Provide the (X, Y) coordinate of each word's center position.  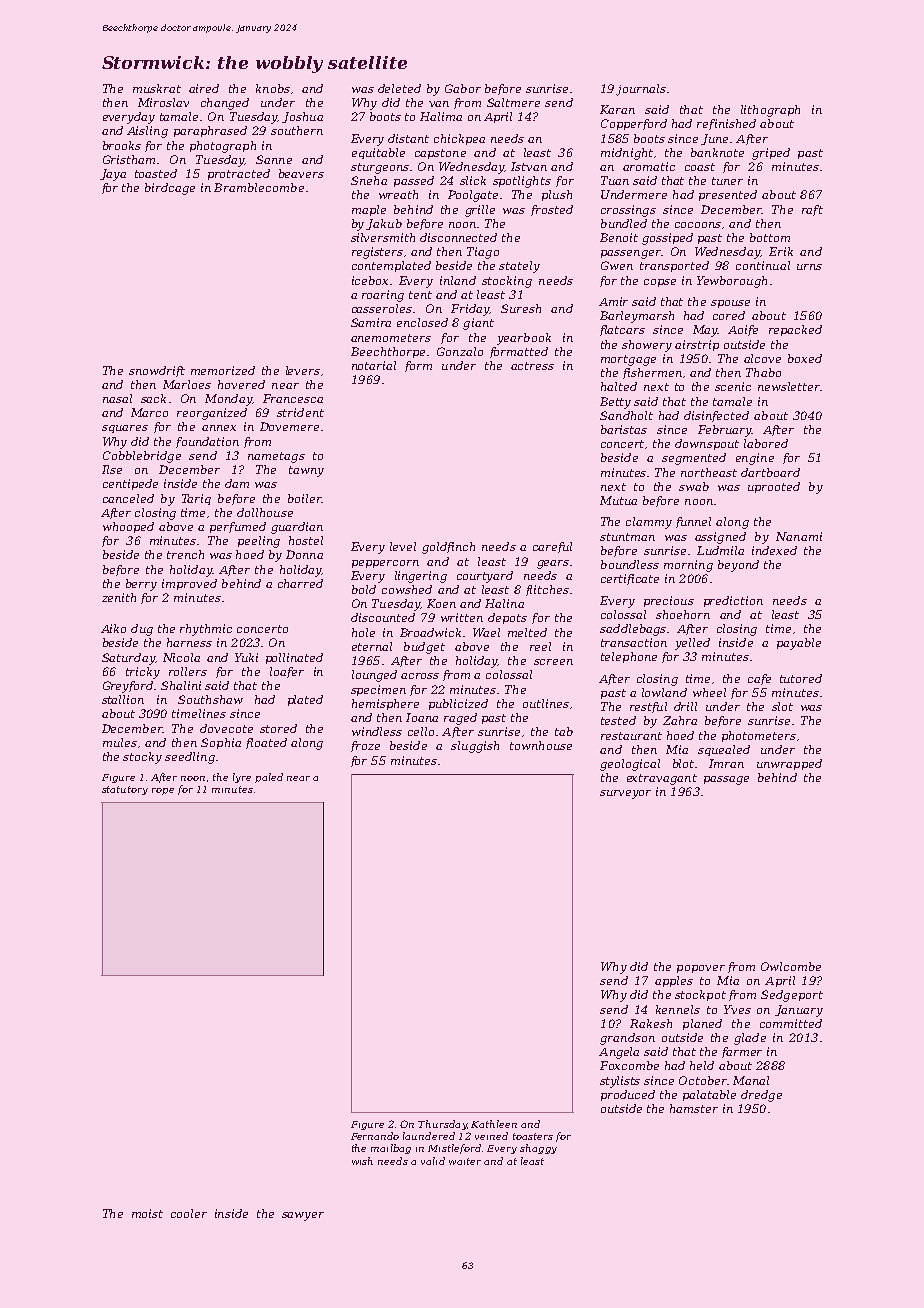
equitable (378, 153)
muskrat (157, 88)
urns (809, 267)
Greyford (129, 687)
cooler (189, 1213)
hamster (694, 1108)
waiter (465, 1161)
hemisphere (385, 704)
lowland (664, 692)
